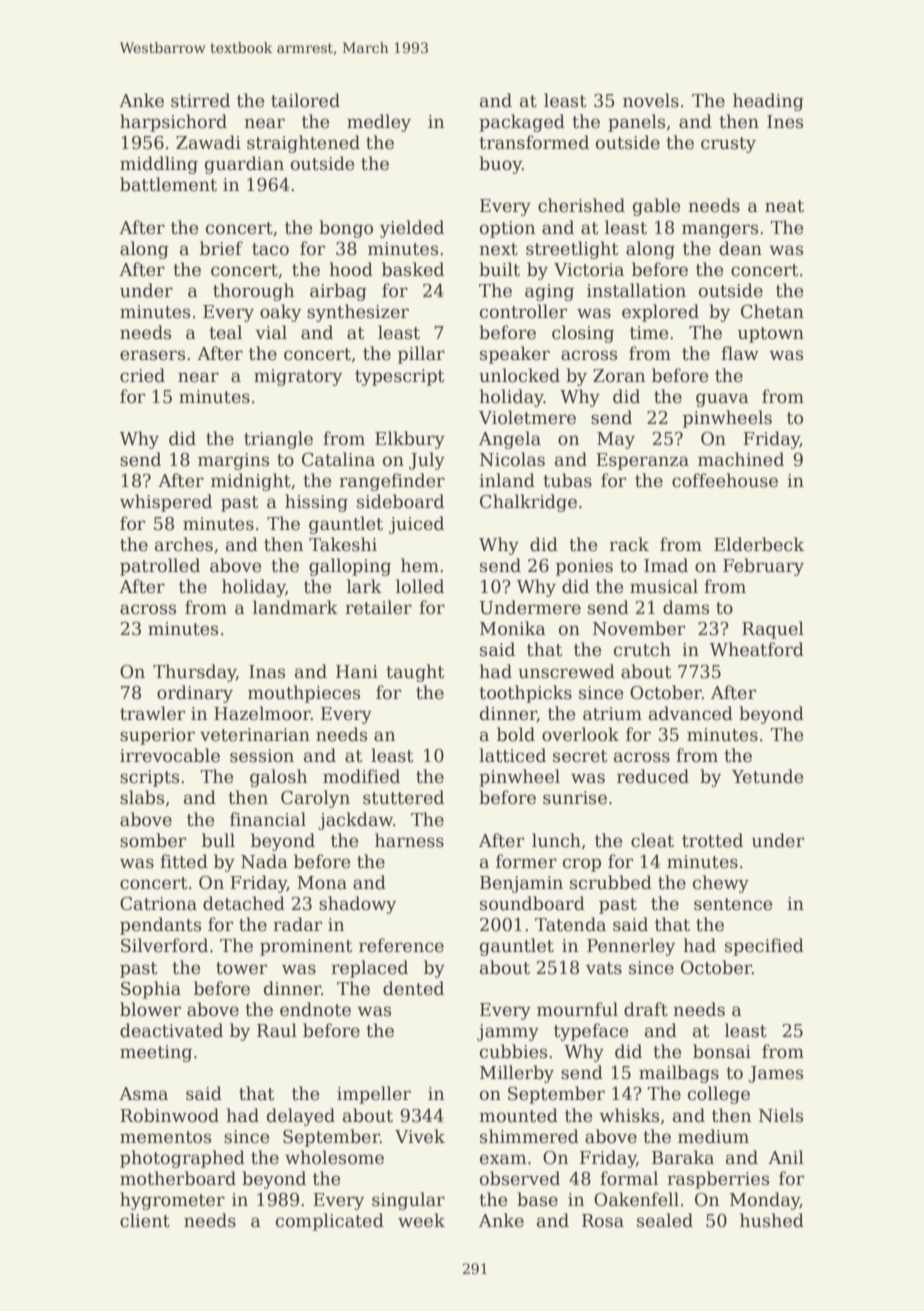 The image size is (924, 1311). I want to click on typescript, so click(400, 377).
